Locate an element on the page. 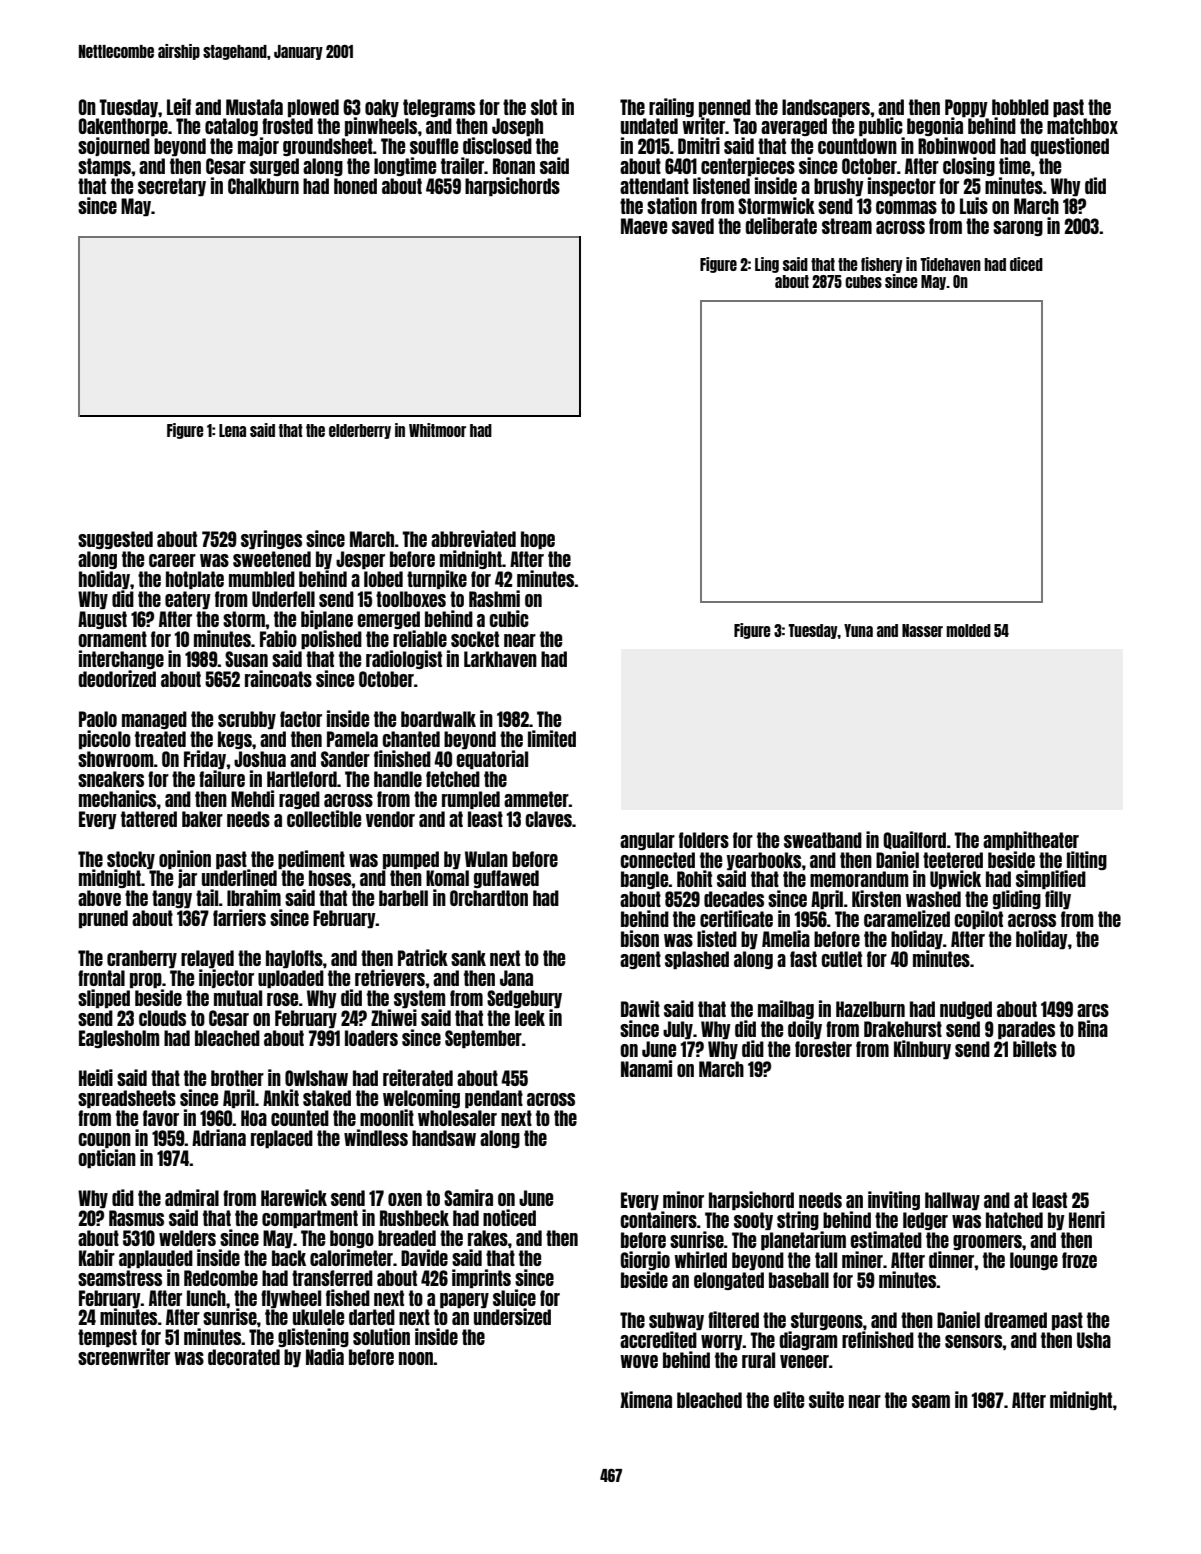 This page has width=1201, height=1554. Rasmus is located at coordinates (136, 1218).
